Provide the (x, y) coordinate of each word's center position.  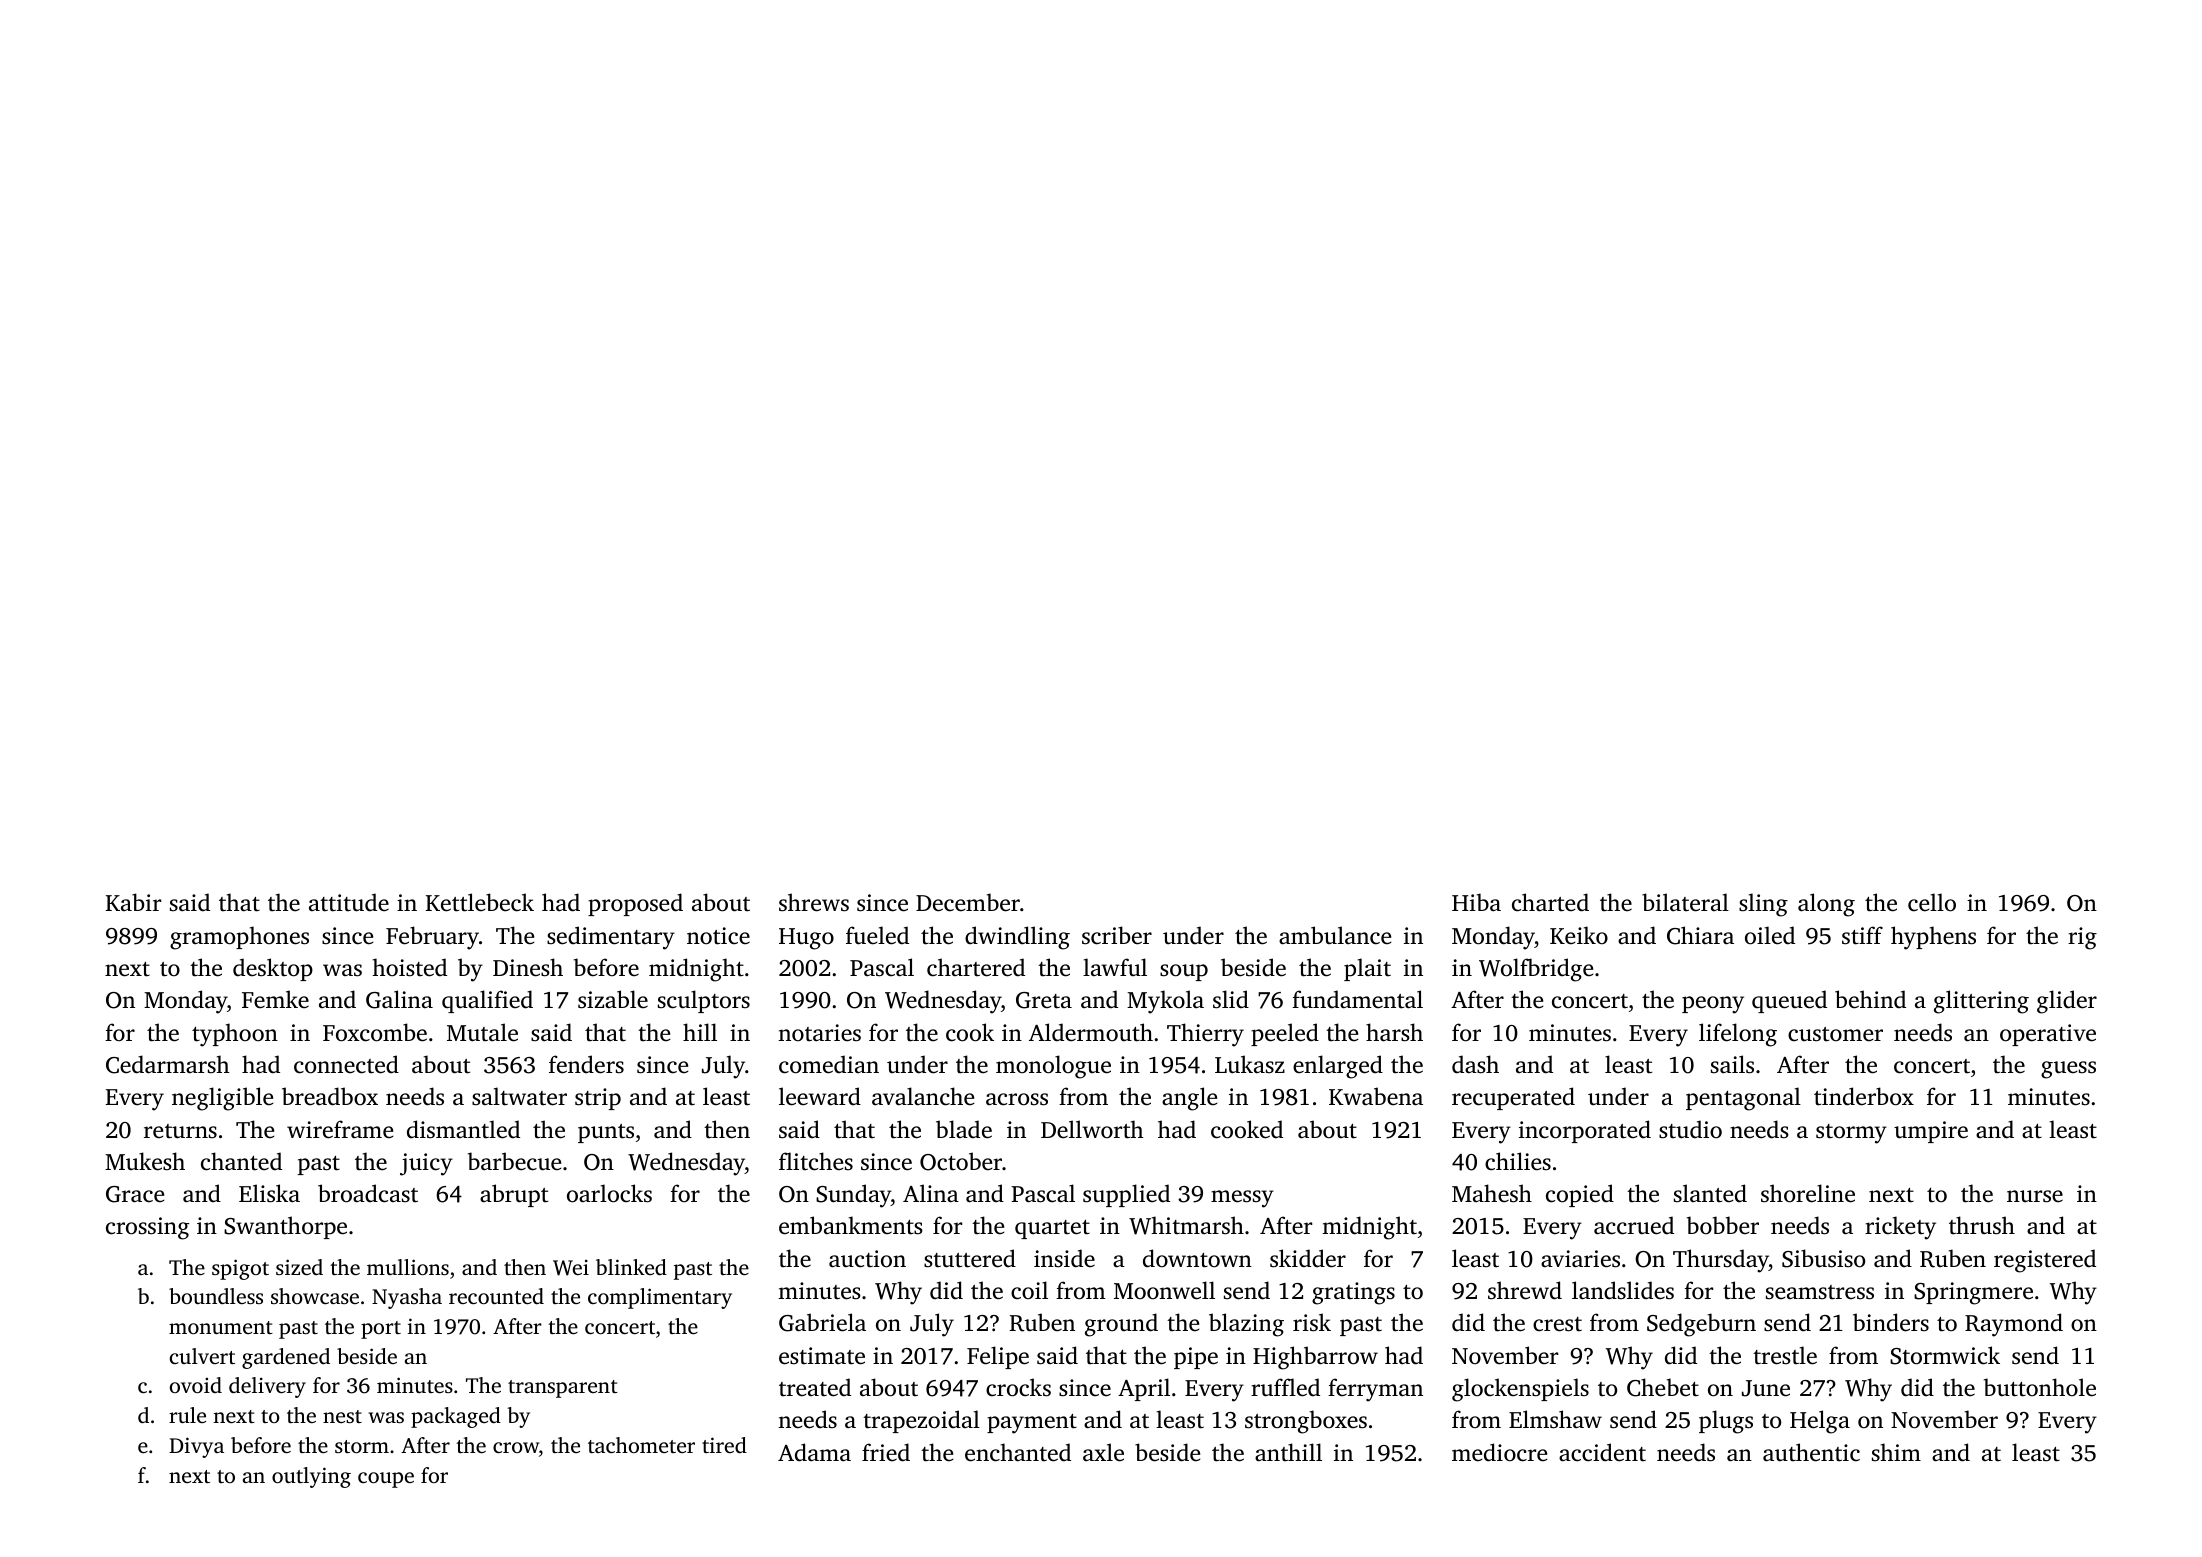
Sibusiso (1823, 1258)
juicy (426, 1164)
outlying (311, 1477)
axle (1103, 1452)
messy (1242, 1199)
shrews (814, 902)
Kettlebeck (480, 902)
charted (1550, 902)
